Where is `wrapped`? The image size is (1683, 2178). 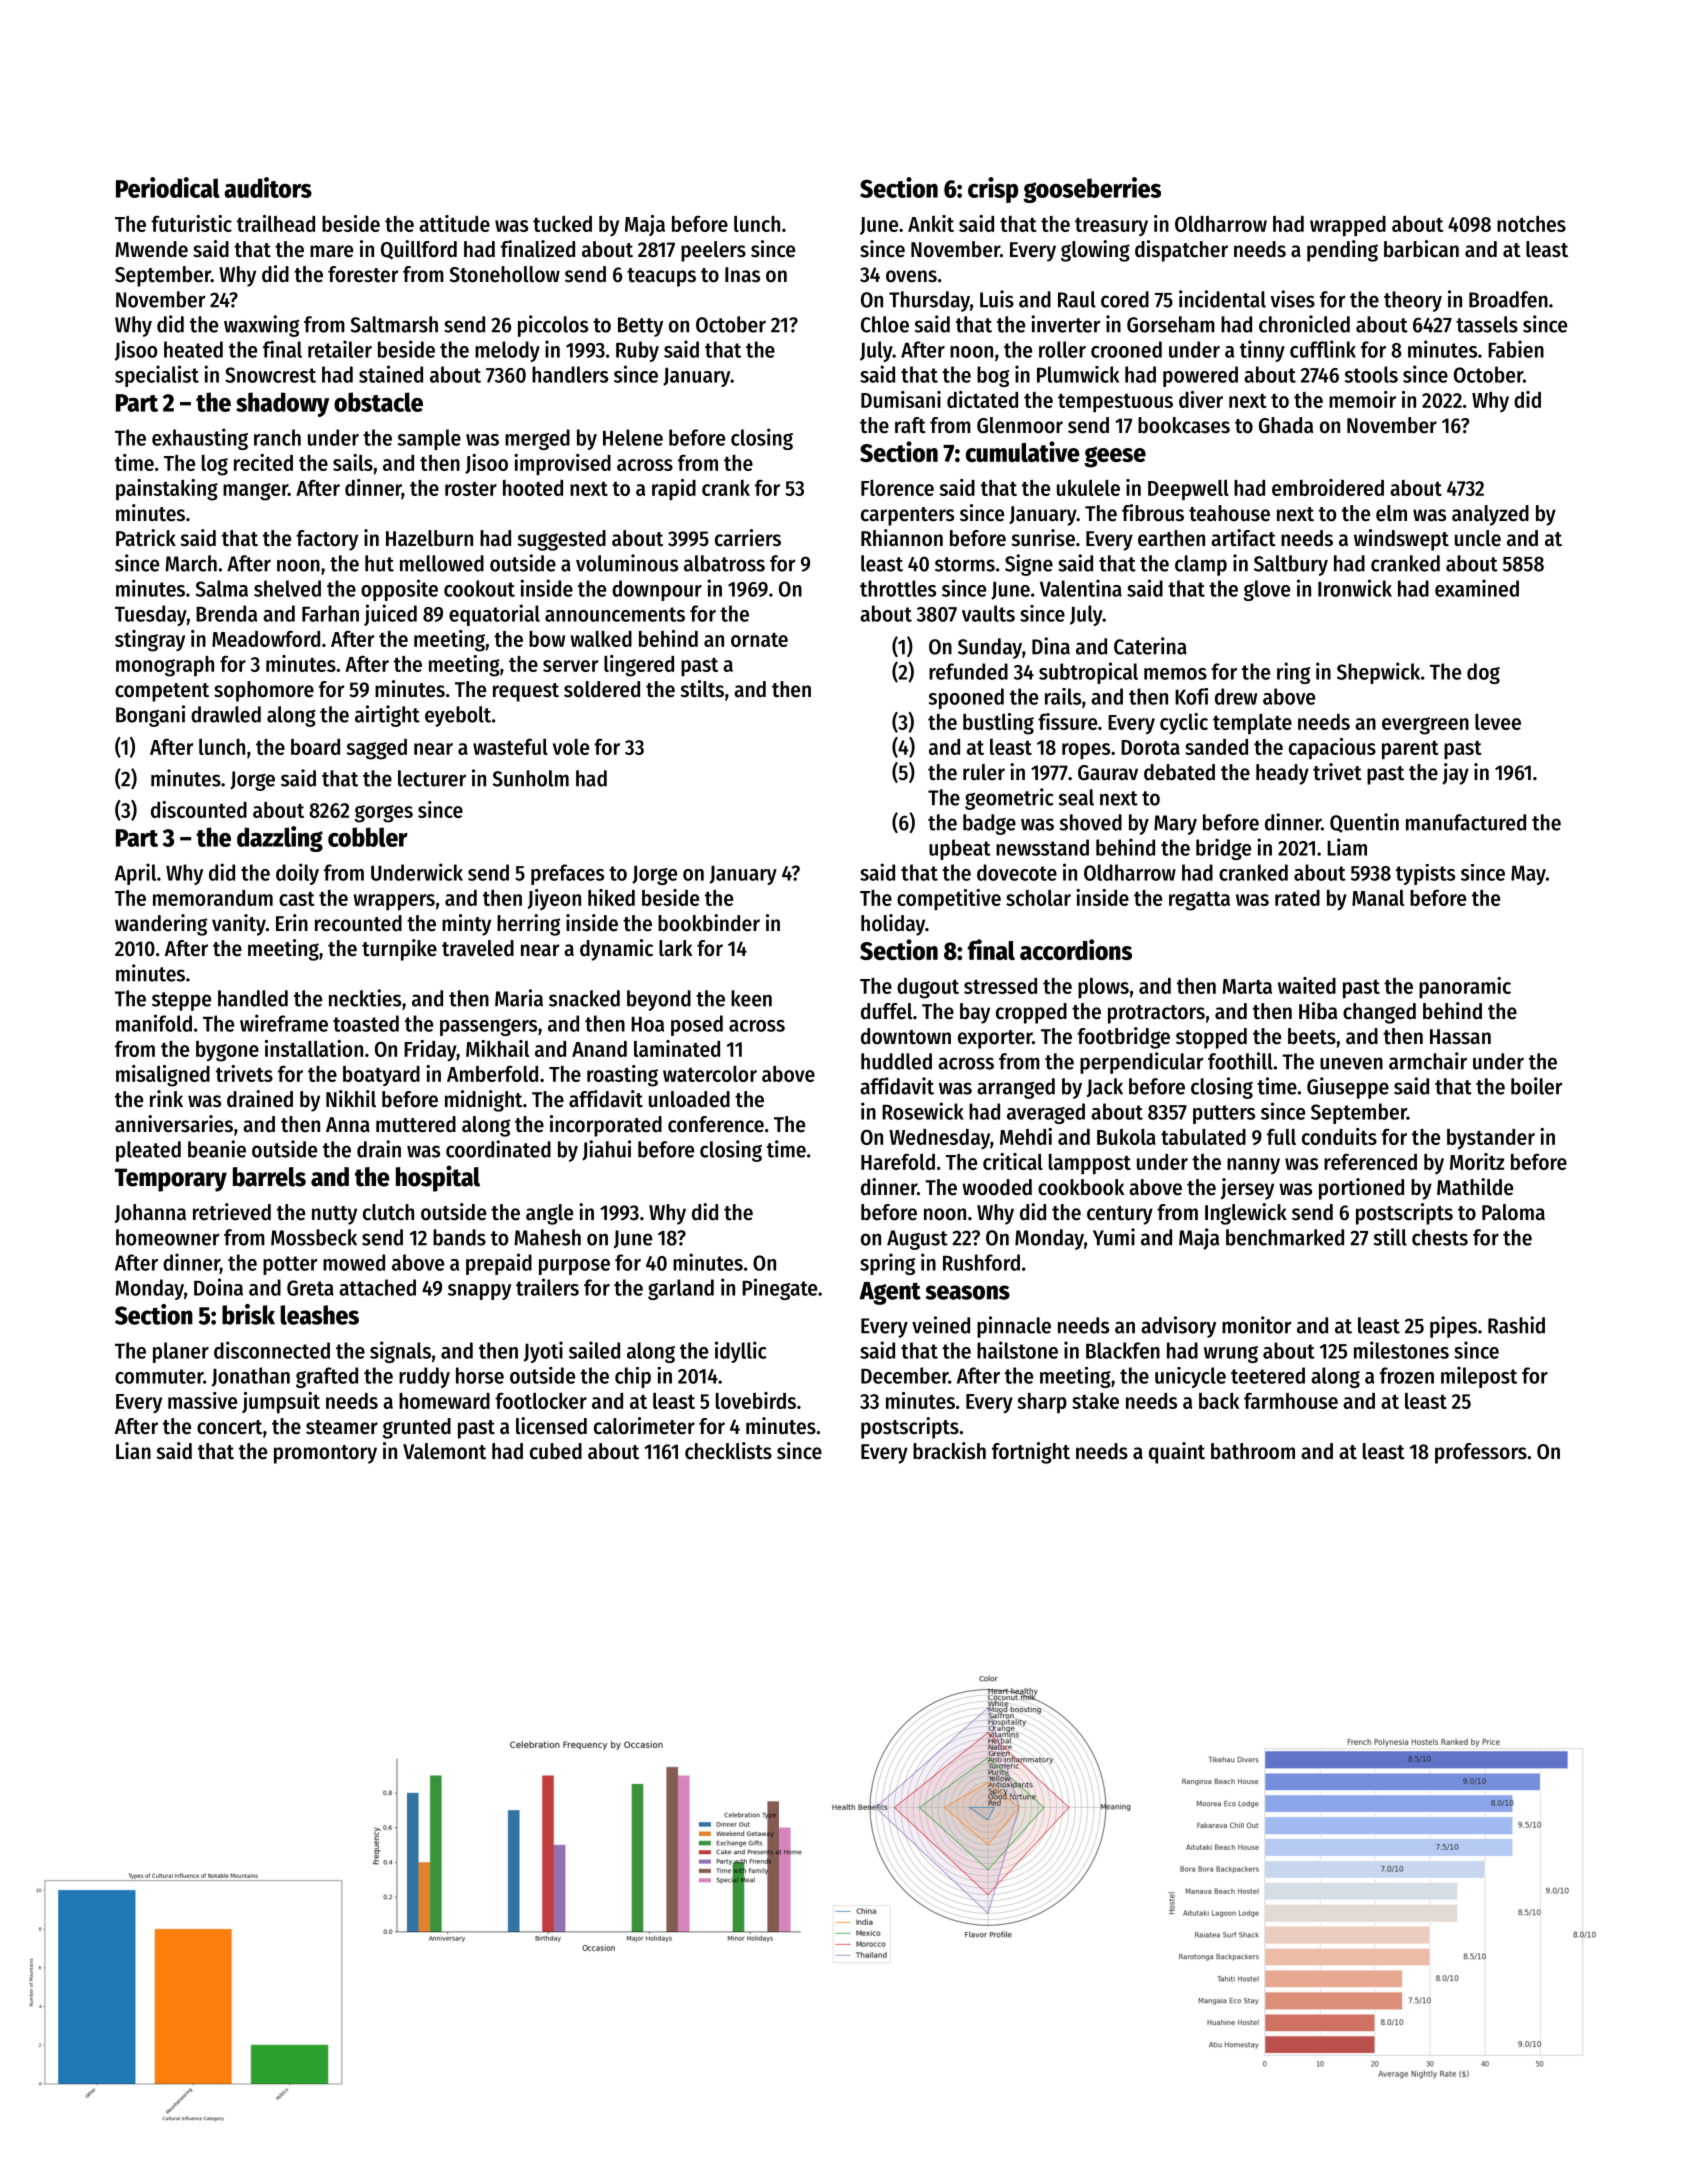 wrapped is located at coordinates (1348, 226).
